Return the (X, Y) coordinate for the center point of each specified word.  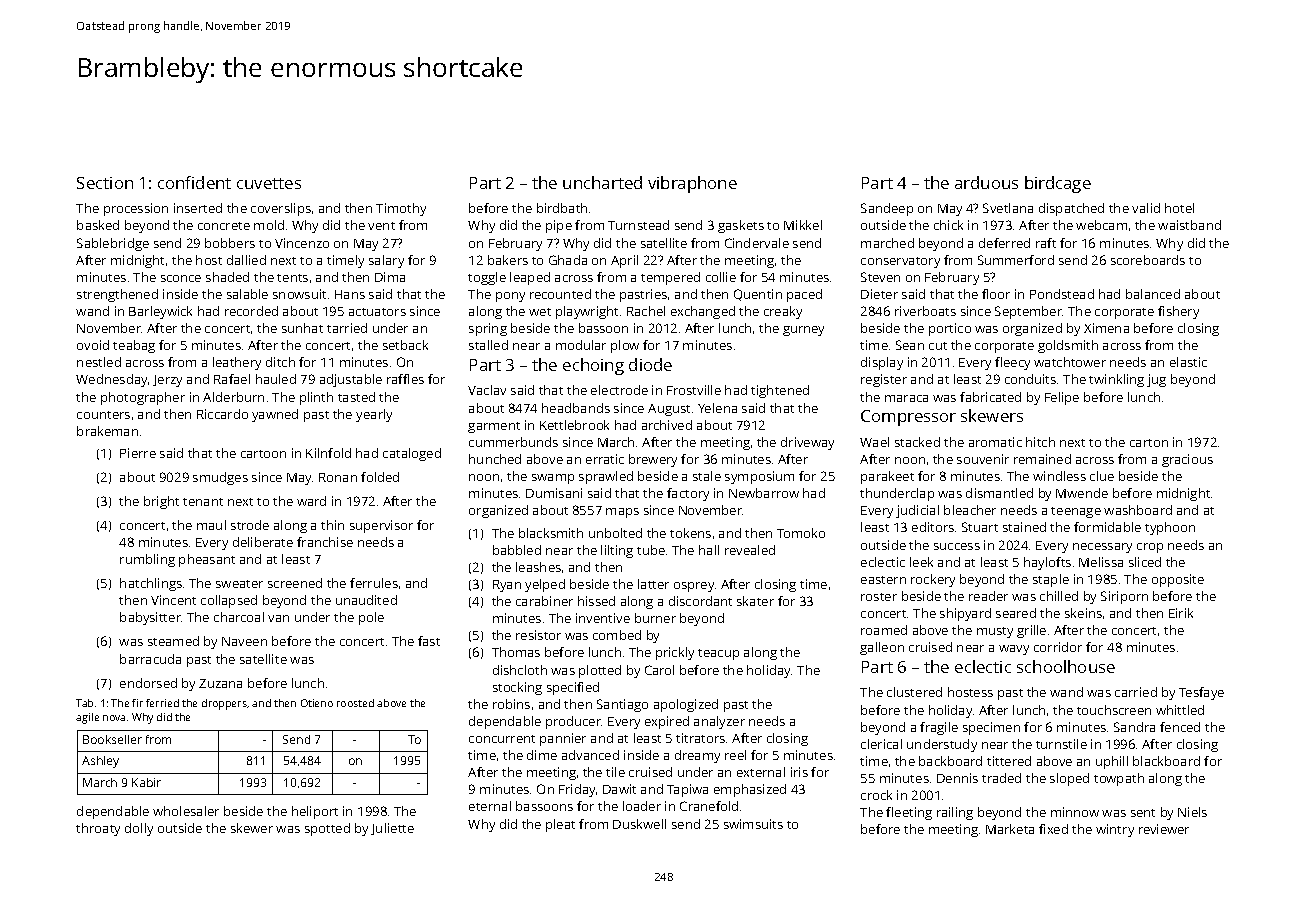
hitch (1040, 442)
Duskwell (639, 824)
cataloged (412, 454)
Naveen (244, 641)
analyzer (719, 722)
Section (105, 183)
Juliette (392, 829)
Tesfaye (1201, 693)
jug (1156, 380)
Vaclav (487, 390)
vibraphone (692, 184)
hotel (1179, 208)
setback (405, 345)
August (669, 410)
